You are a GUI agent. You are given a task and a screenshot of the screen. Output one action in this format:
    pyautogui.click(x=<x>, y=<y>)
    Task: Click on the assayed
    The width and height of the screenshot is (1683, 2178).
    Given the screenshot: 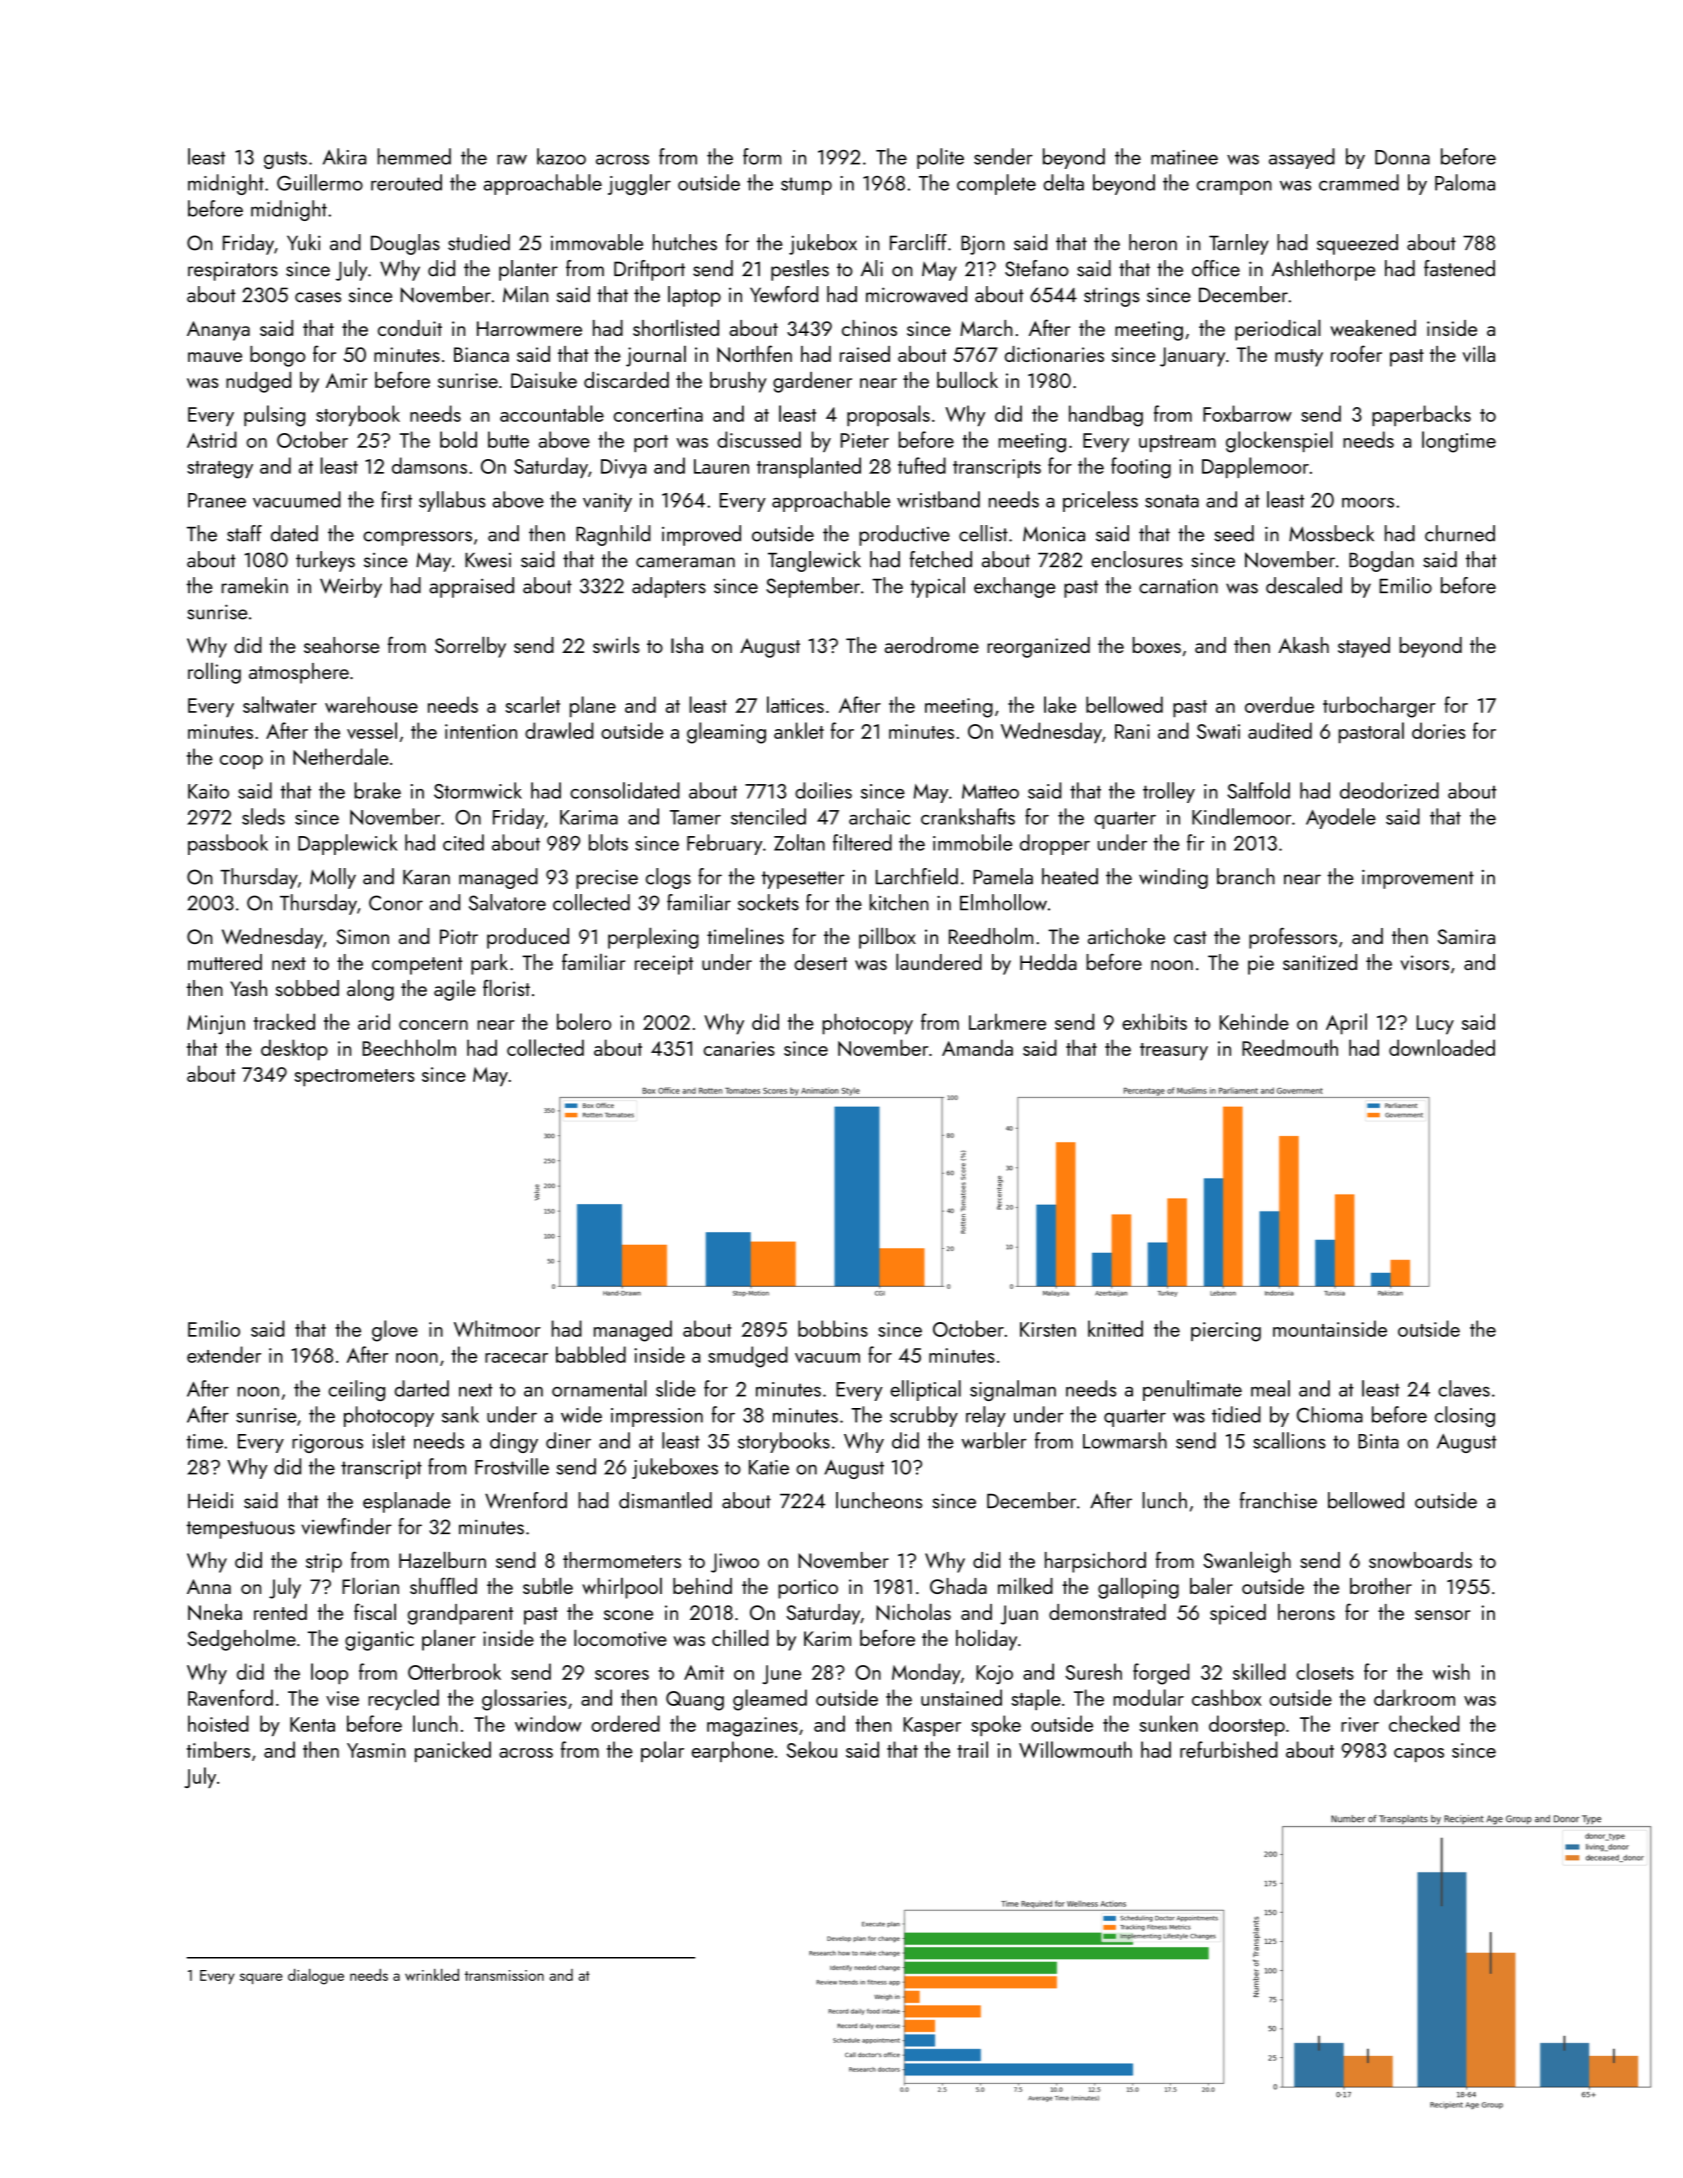 What is the action you would take?
    pyautogui.click(x=1302, y=158)
